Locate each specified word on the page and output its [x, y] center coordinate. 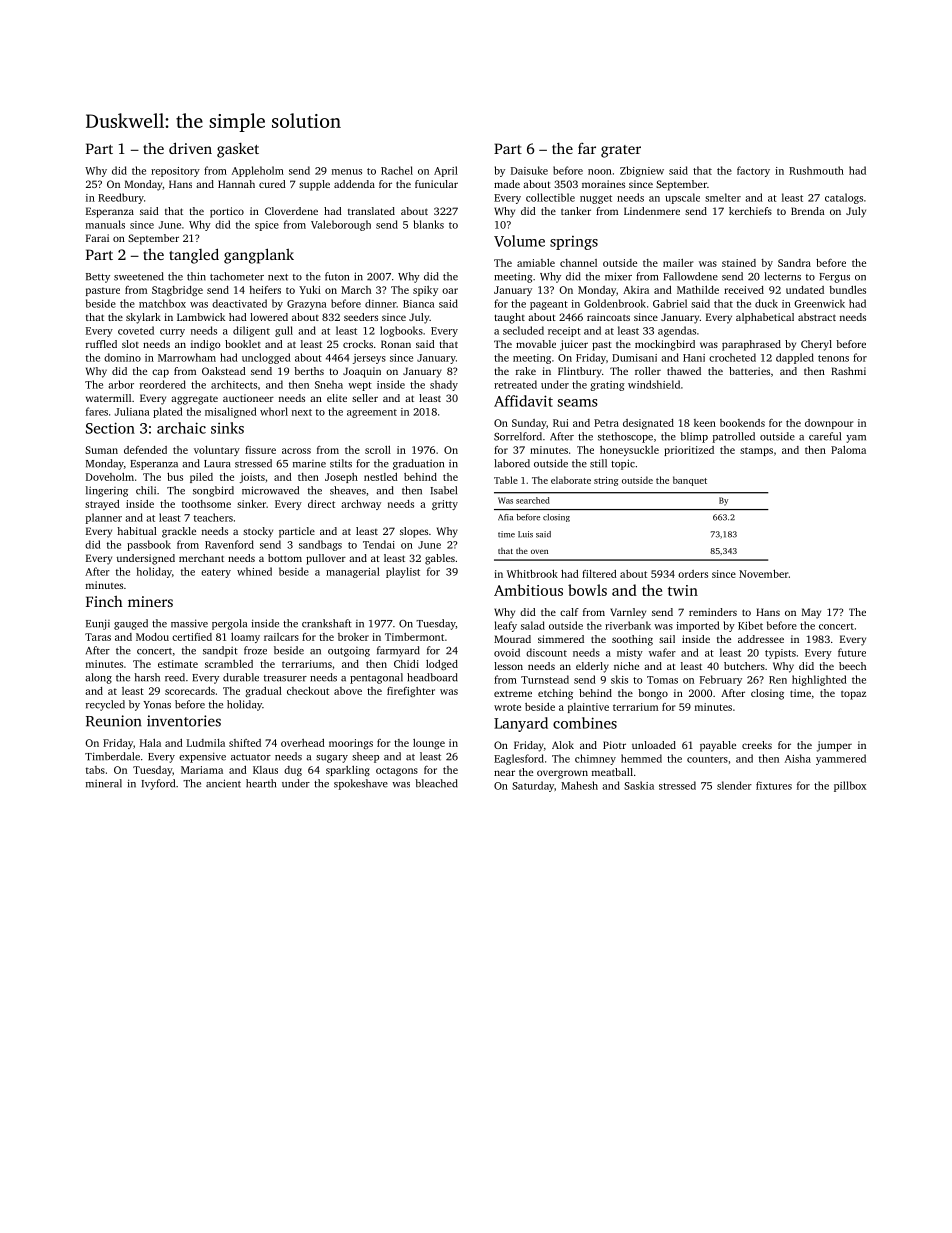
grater [621, 151]
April [446, 171]
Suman [101, 450]
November [763, 574]
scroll [378, 450]
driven [190, 148]
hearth [261, 783]
